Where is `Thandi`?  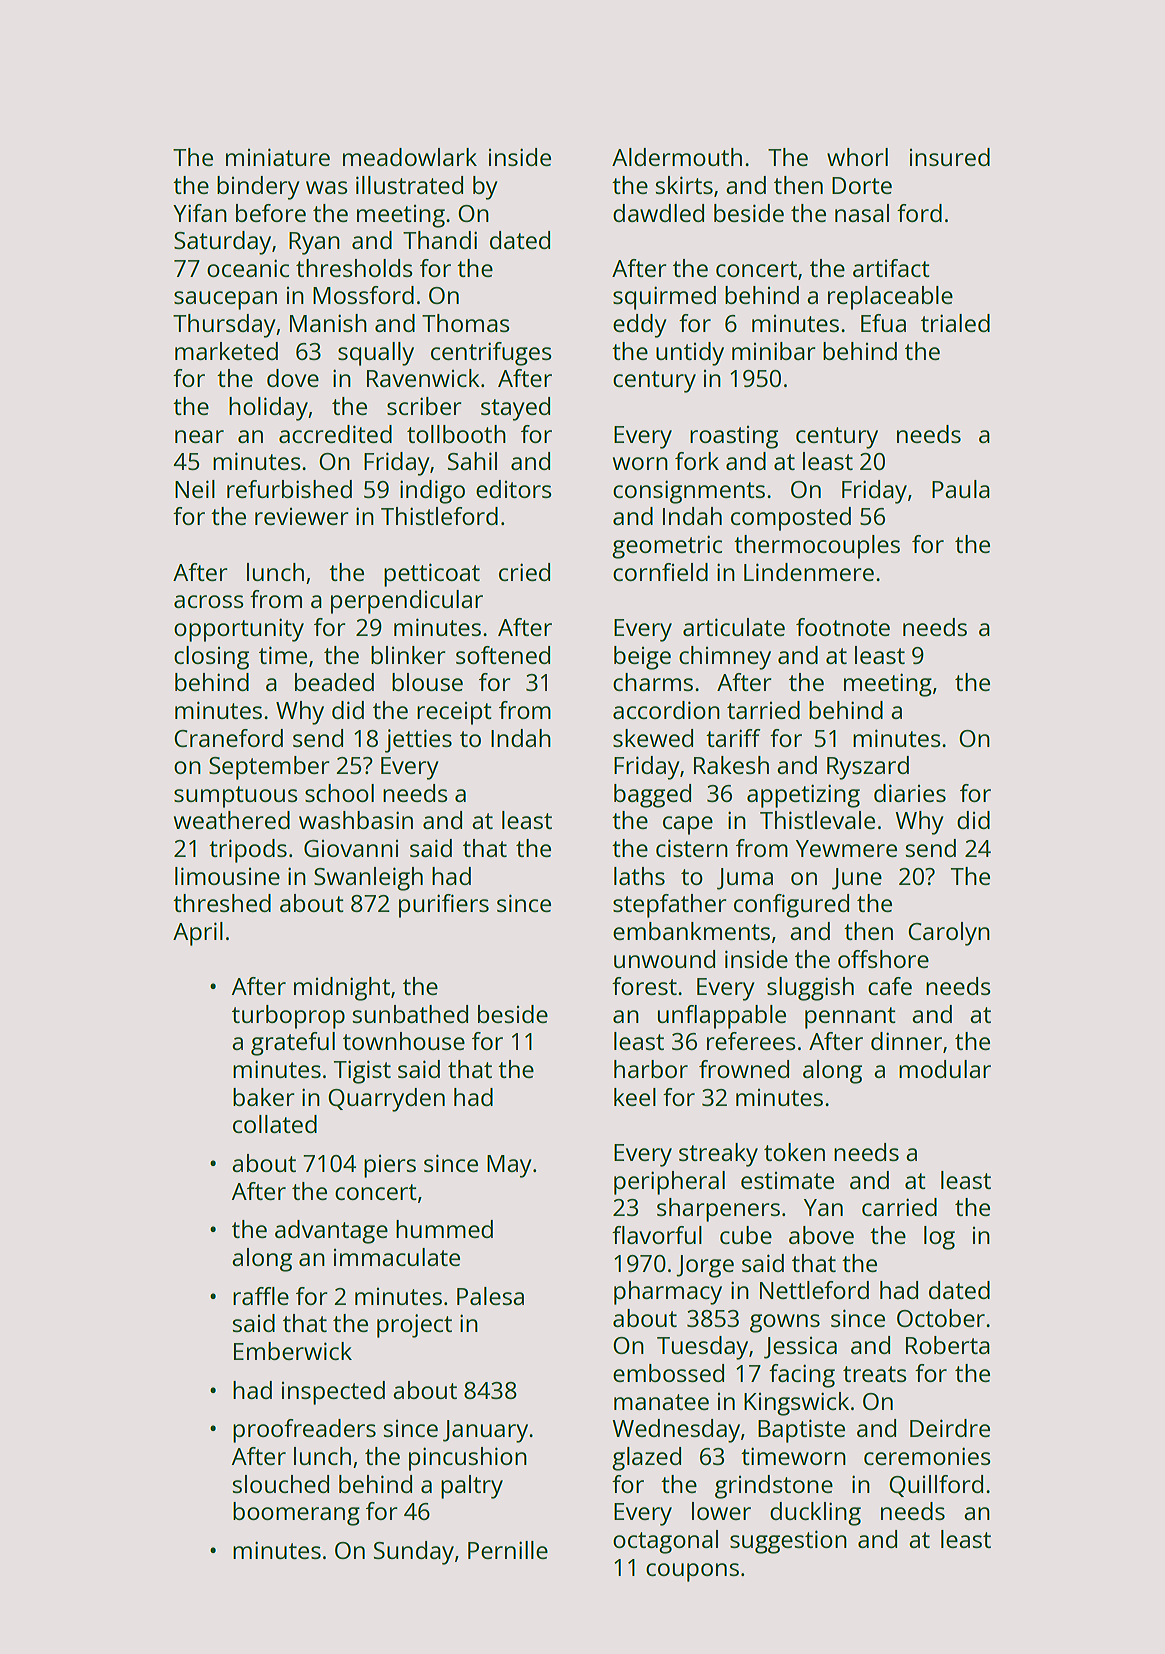
Thandi is located at coordinates (440, 240).
